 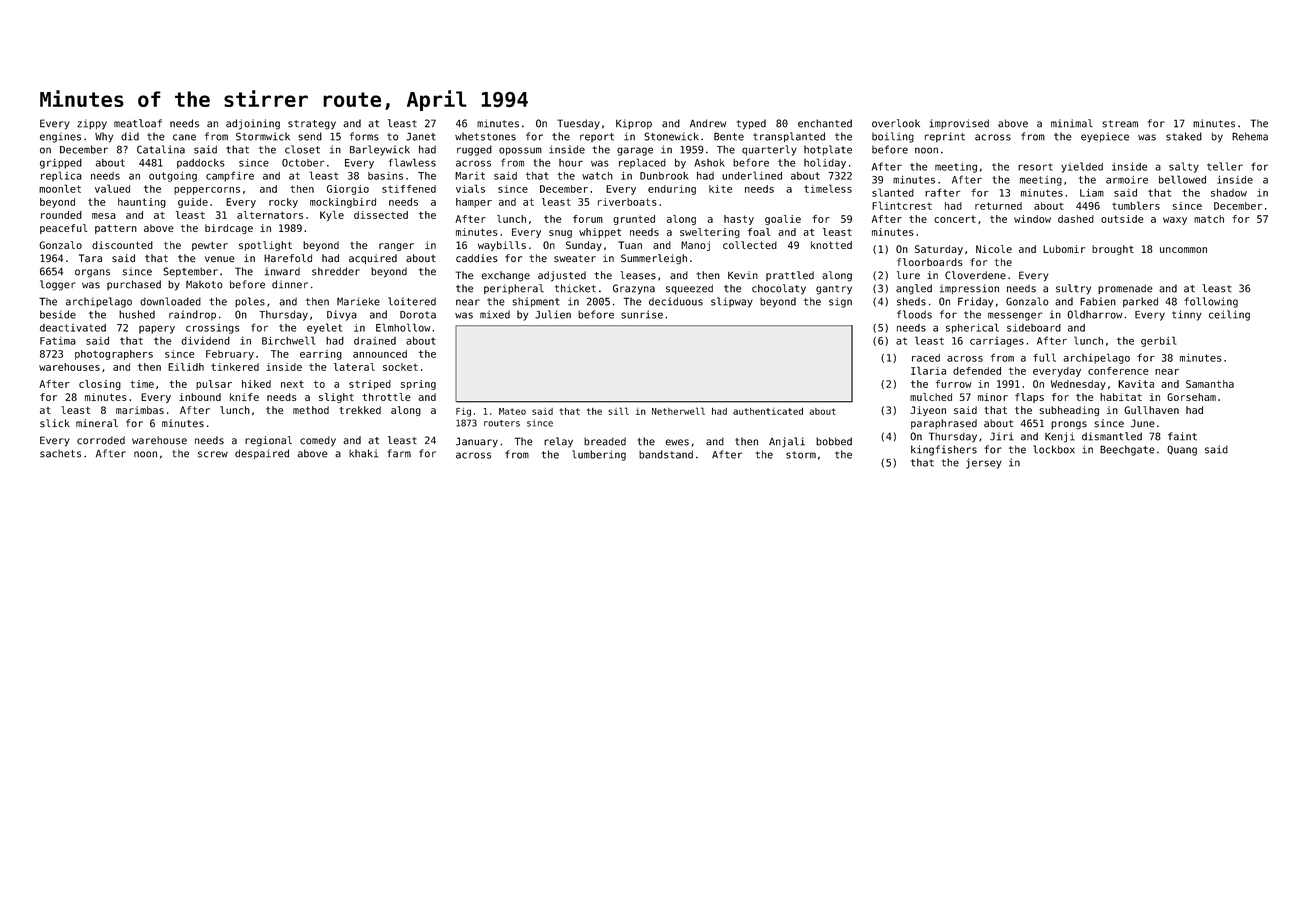 What do you see at coordinates (1127, 180) in the screenshot?
I see `armoire` at bounding box center [1127, 180].
